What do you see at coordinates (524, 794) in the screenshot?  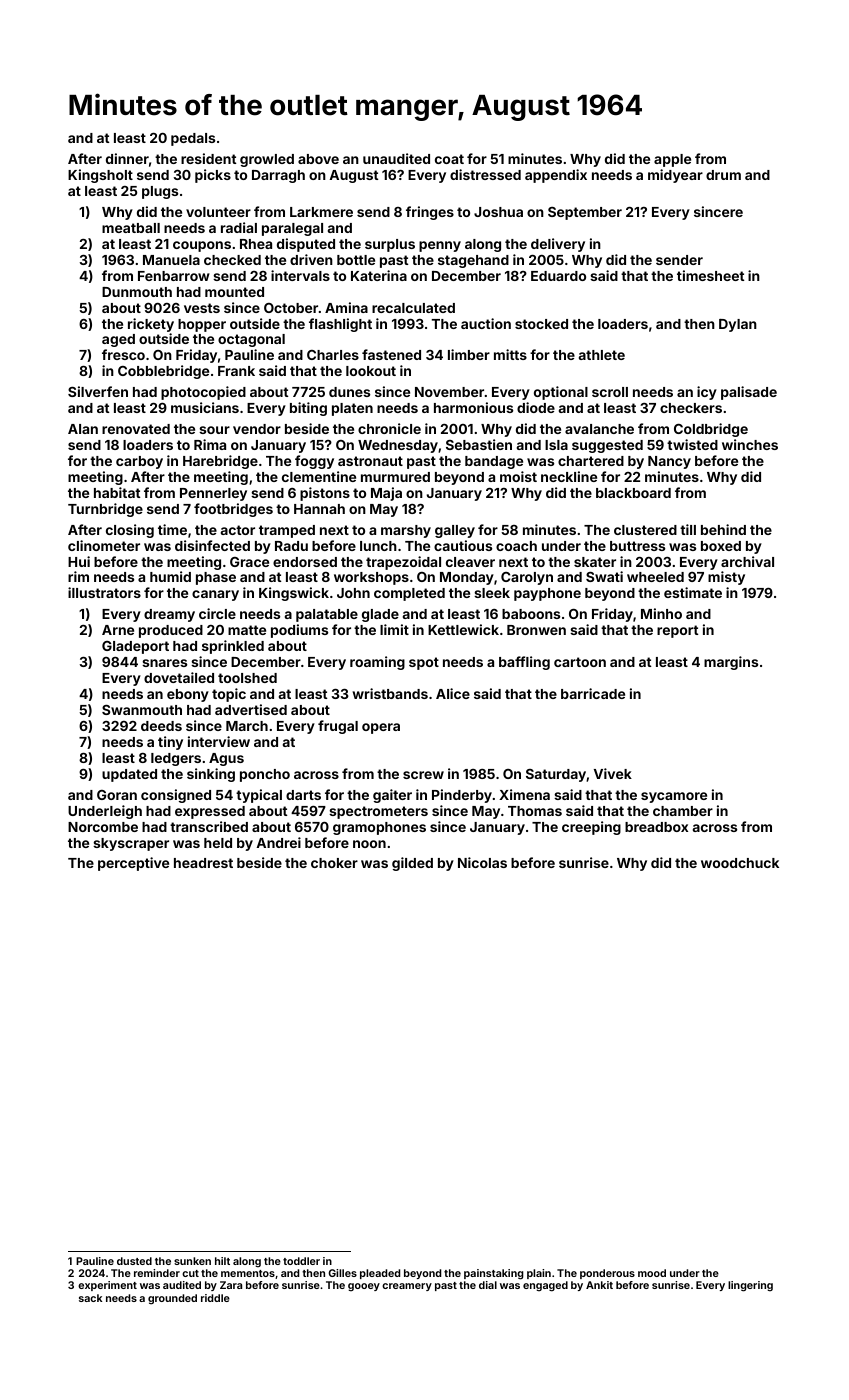 I see `Ximena` at bounding box center [524, 794].
